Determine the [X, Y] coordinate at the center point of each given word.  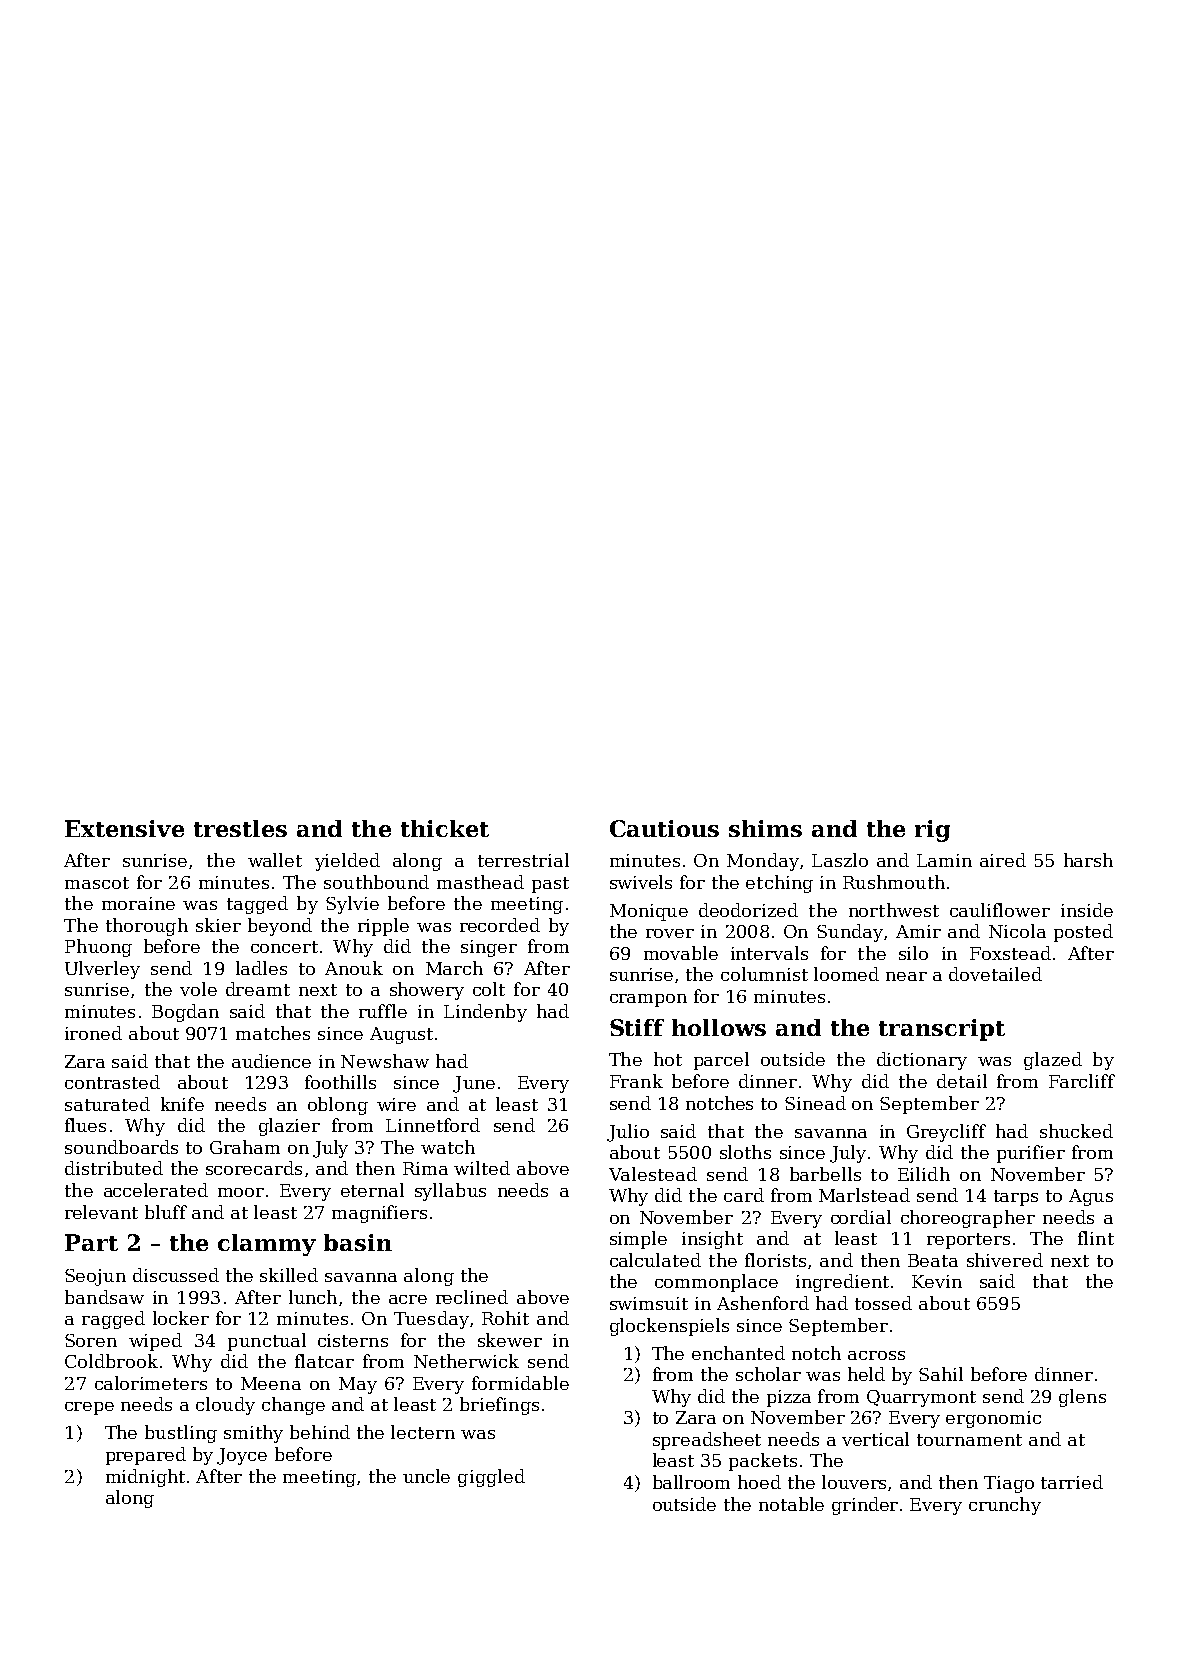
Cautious [664, 828]
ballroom [691, 1482]
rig [932, 831]
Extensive [124, 828]
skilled [289, 1275]
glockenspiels [669, 1327]
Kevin [937, 1281]
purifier [1031, 1154]
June [474, 1084]
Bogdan [185, 1013]
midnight [145, 1478]
